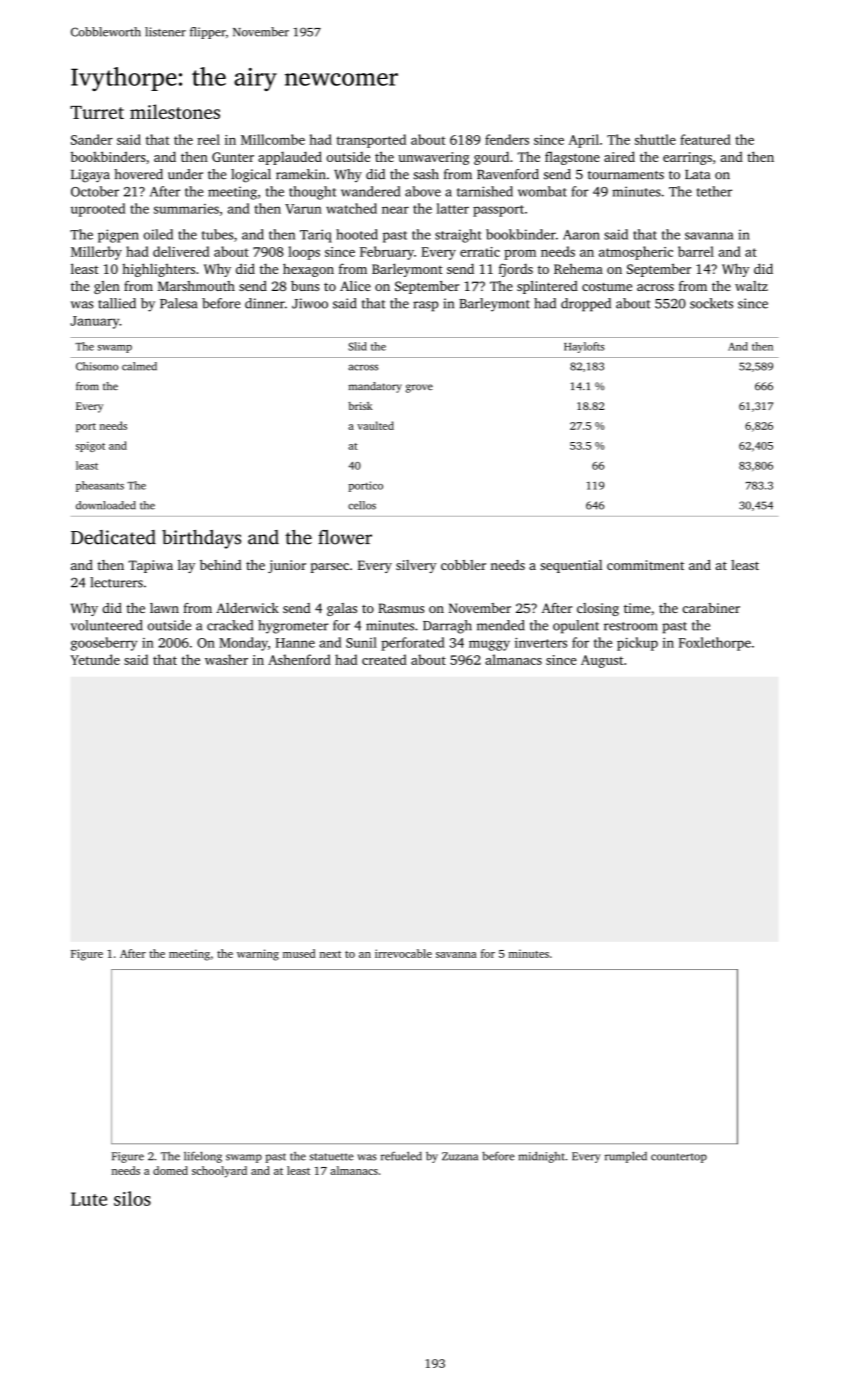 This image has height=1400, width=849. I want to click on Rasmus, so click(401, 608).
